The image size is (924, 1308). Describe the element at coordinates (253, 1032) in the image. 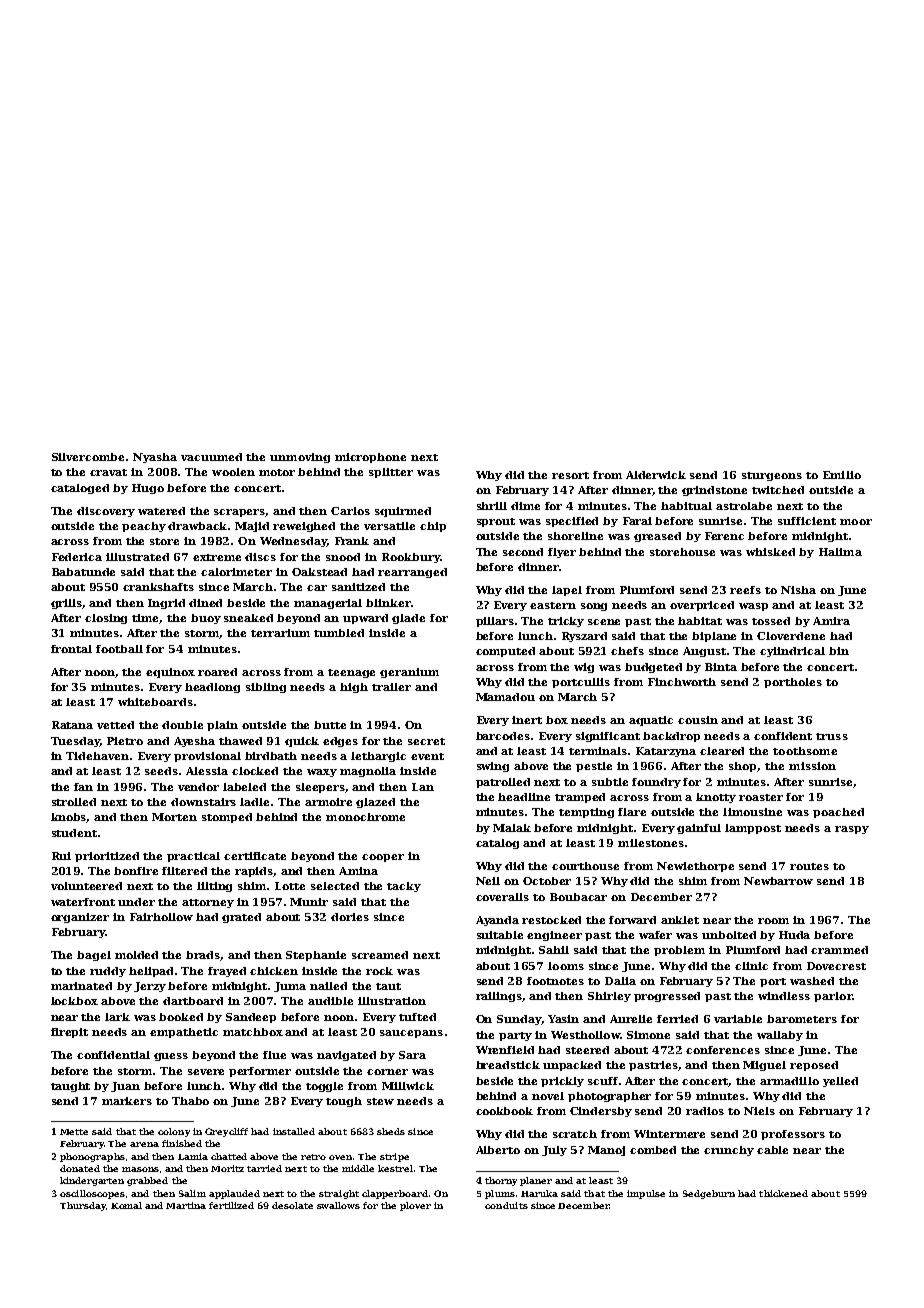

I see `matchbox` at that location.
